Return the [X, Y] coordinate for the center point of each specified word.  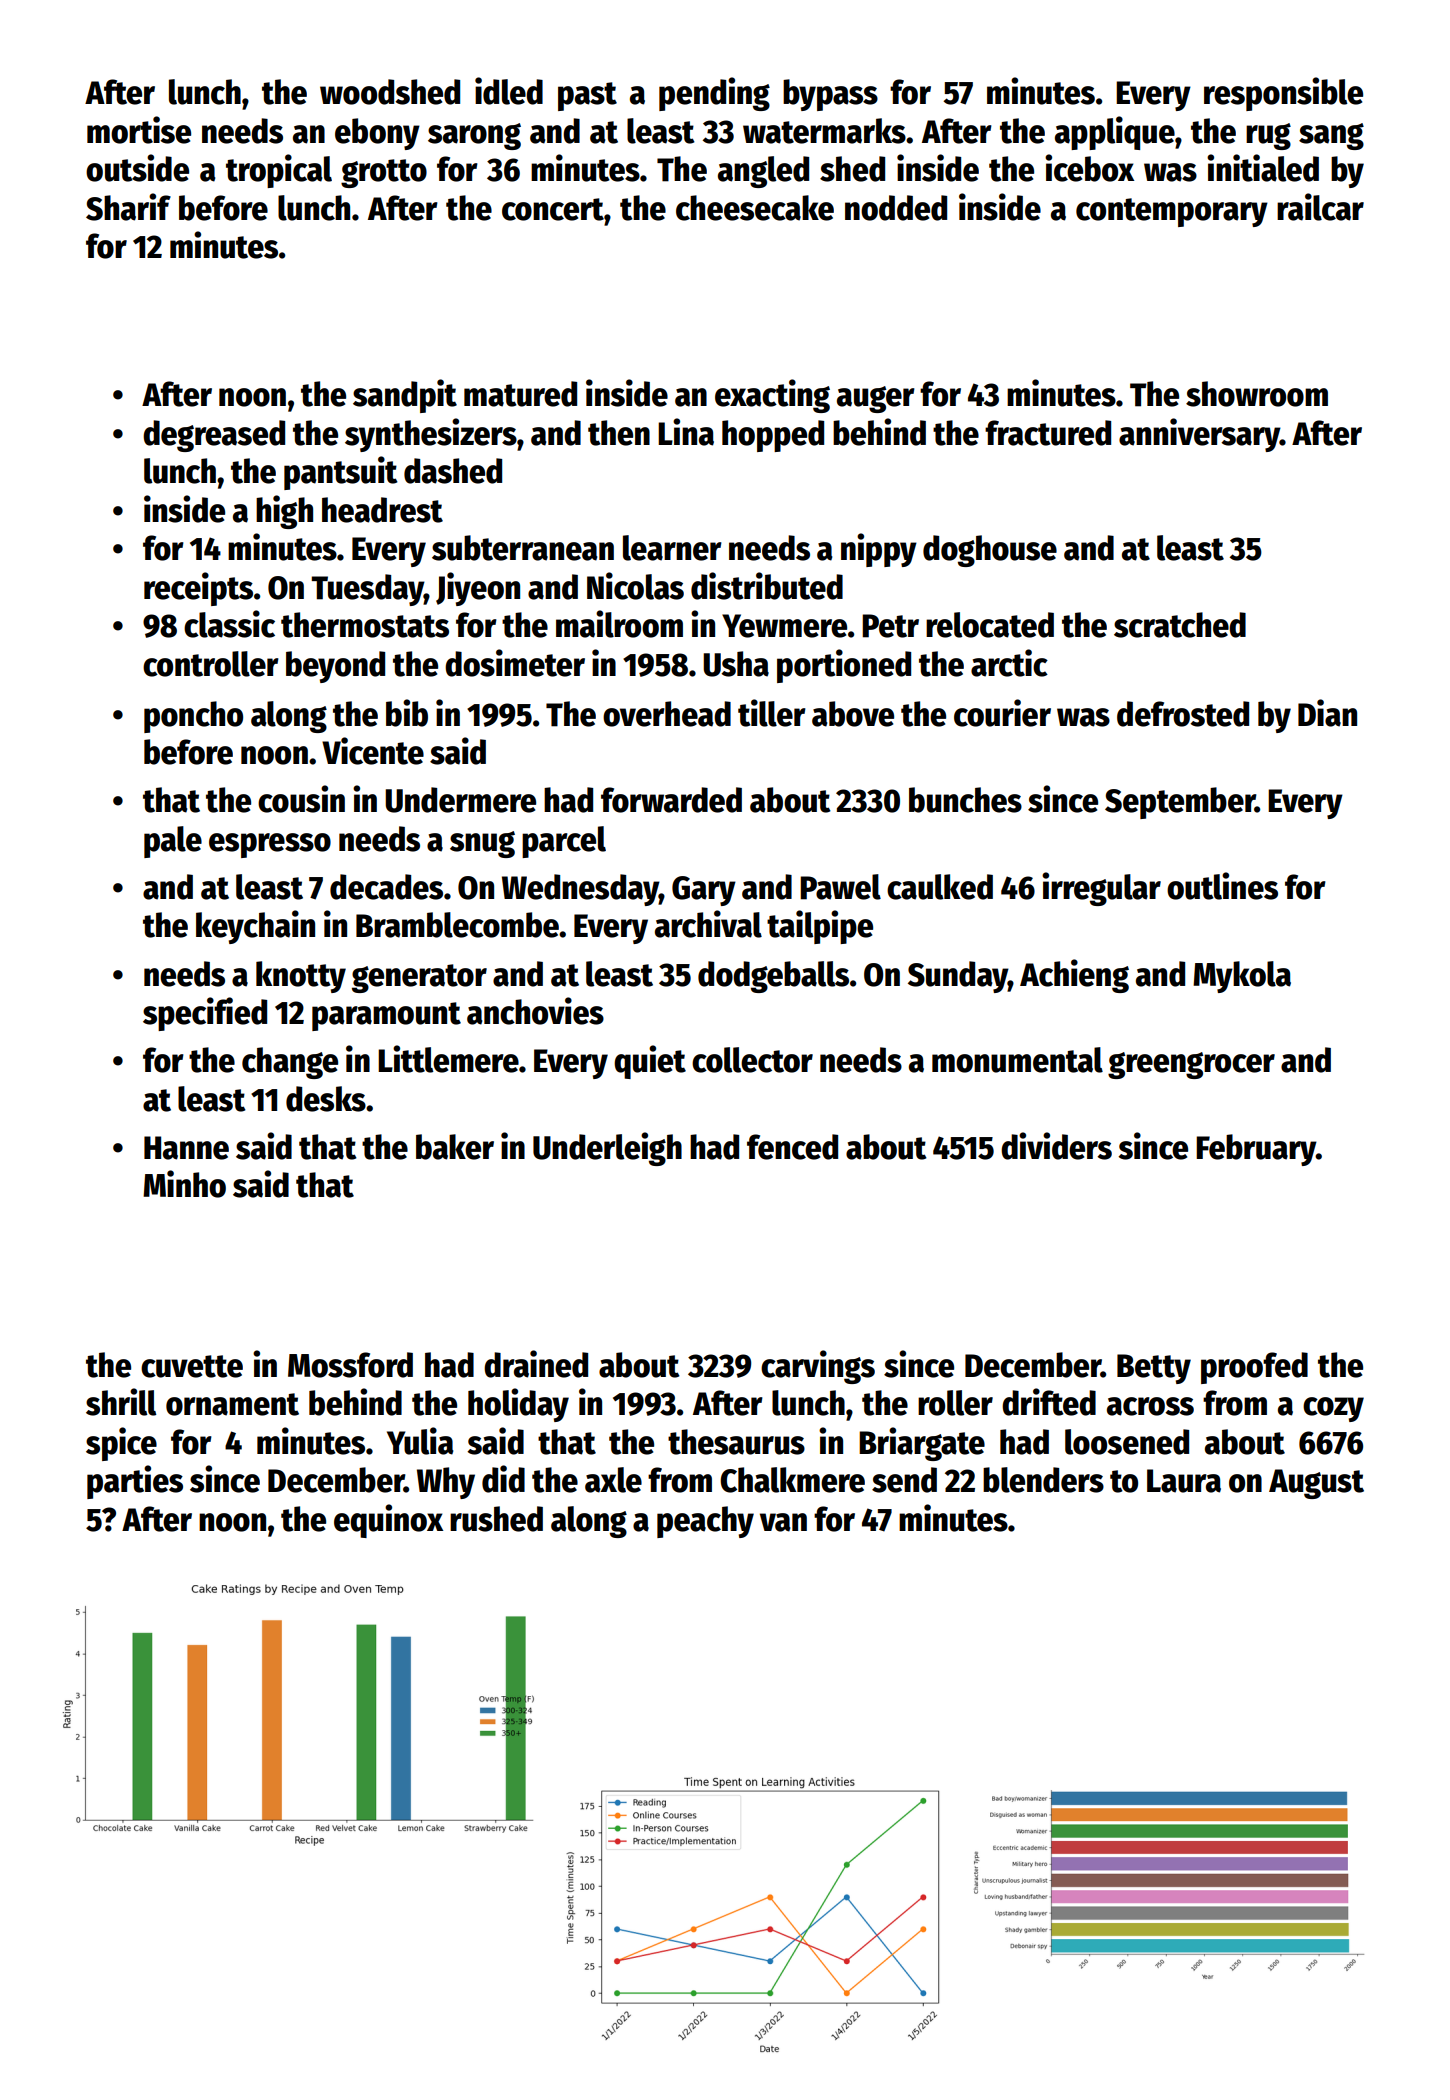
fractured [1048, 433]
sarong [474, 136]
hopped [773, 436]
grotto [384, 173]
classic [229, 624]
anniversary [1199, 435]
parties [135, 1482]
